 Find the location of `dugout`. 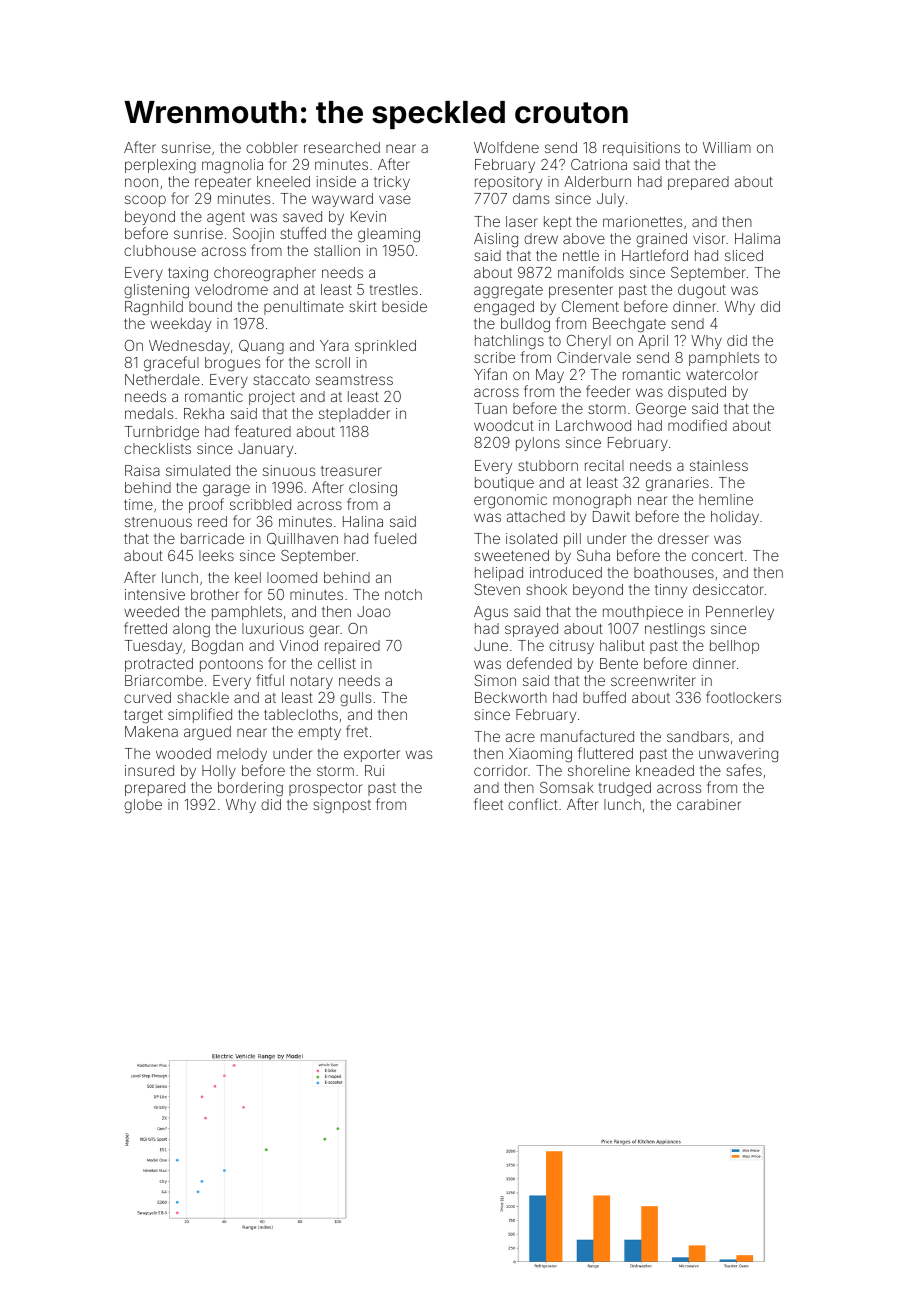

dugout is located at coordinates (702, 291).
